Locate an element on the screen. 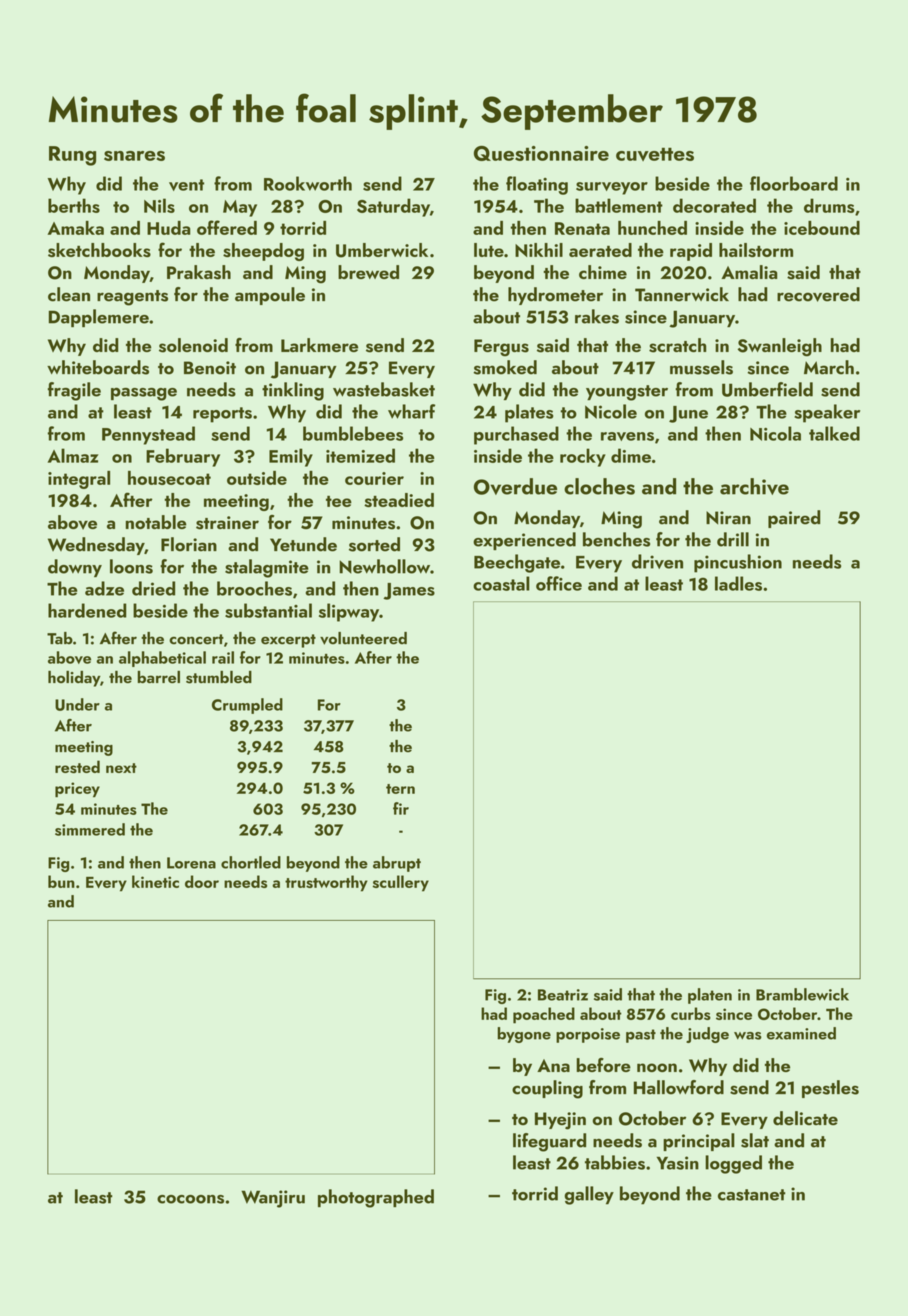 The image size is (908, 1316). cuvettes is located at coordinates (655, 154).
